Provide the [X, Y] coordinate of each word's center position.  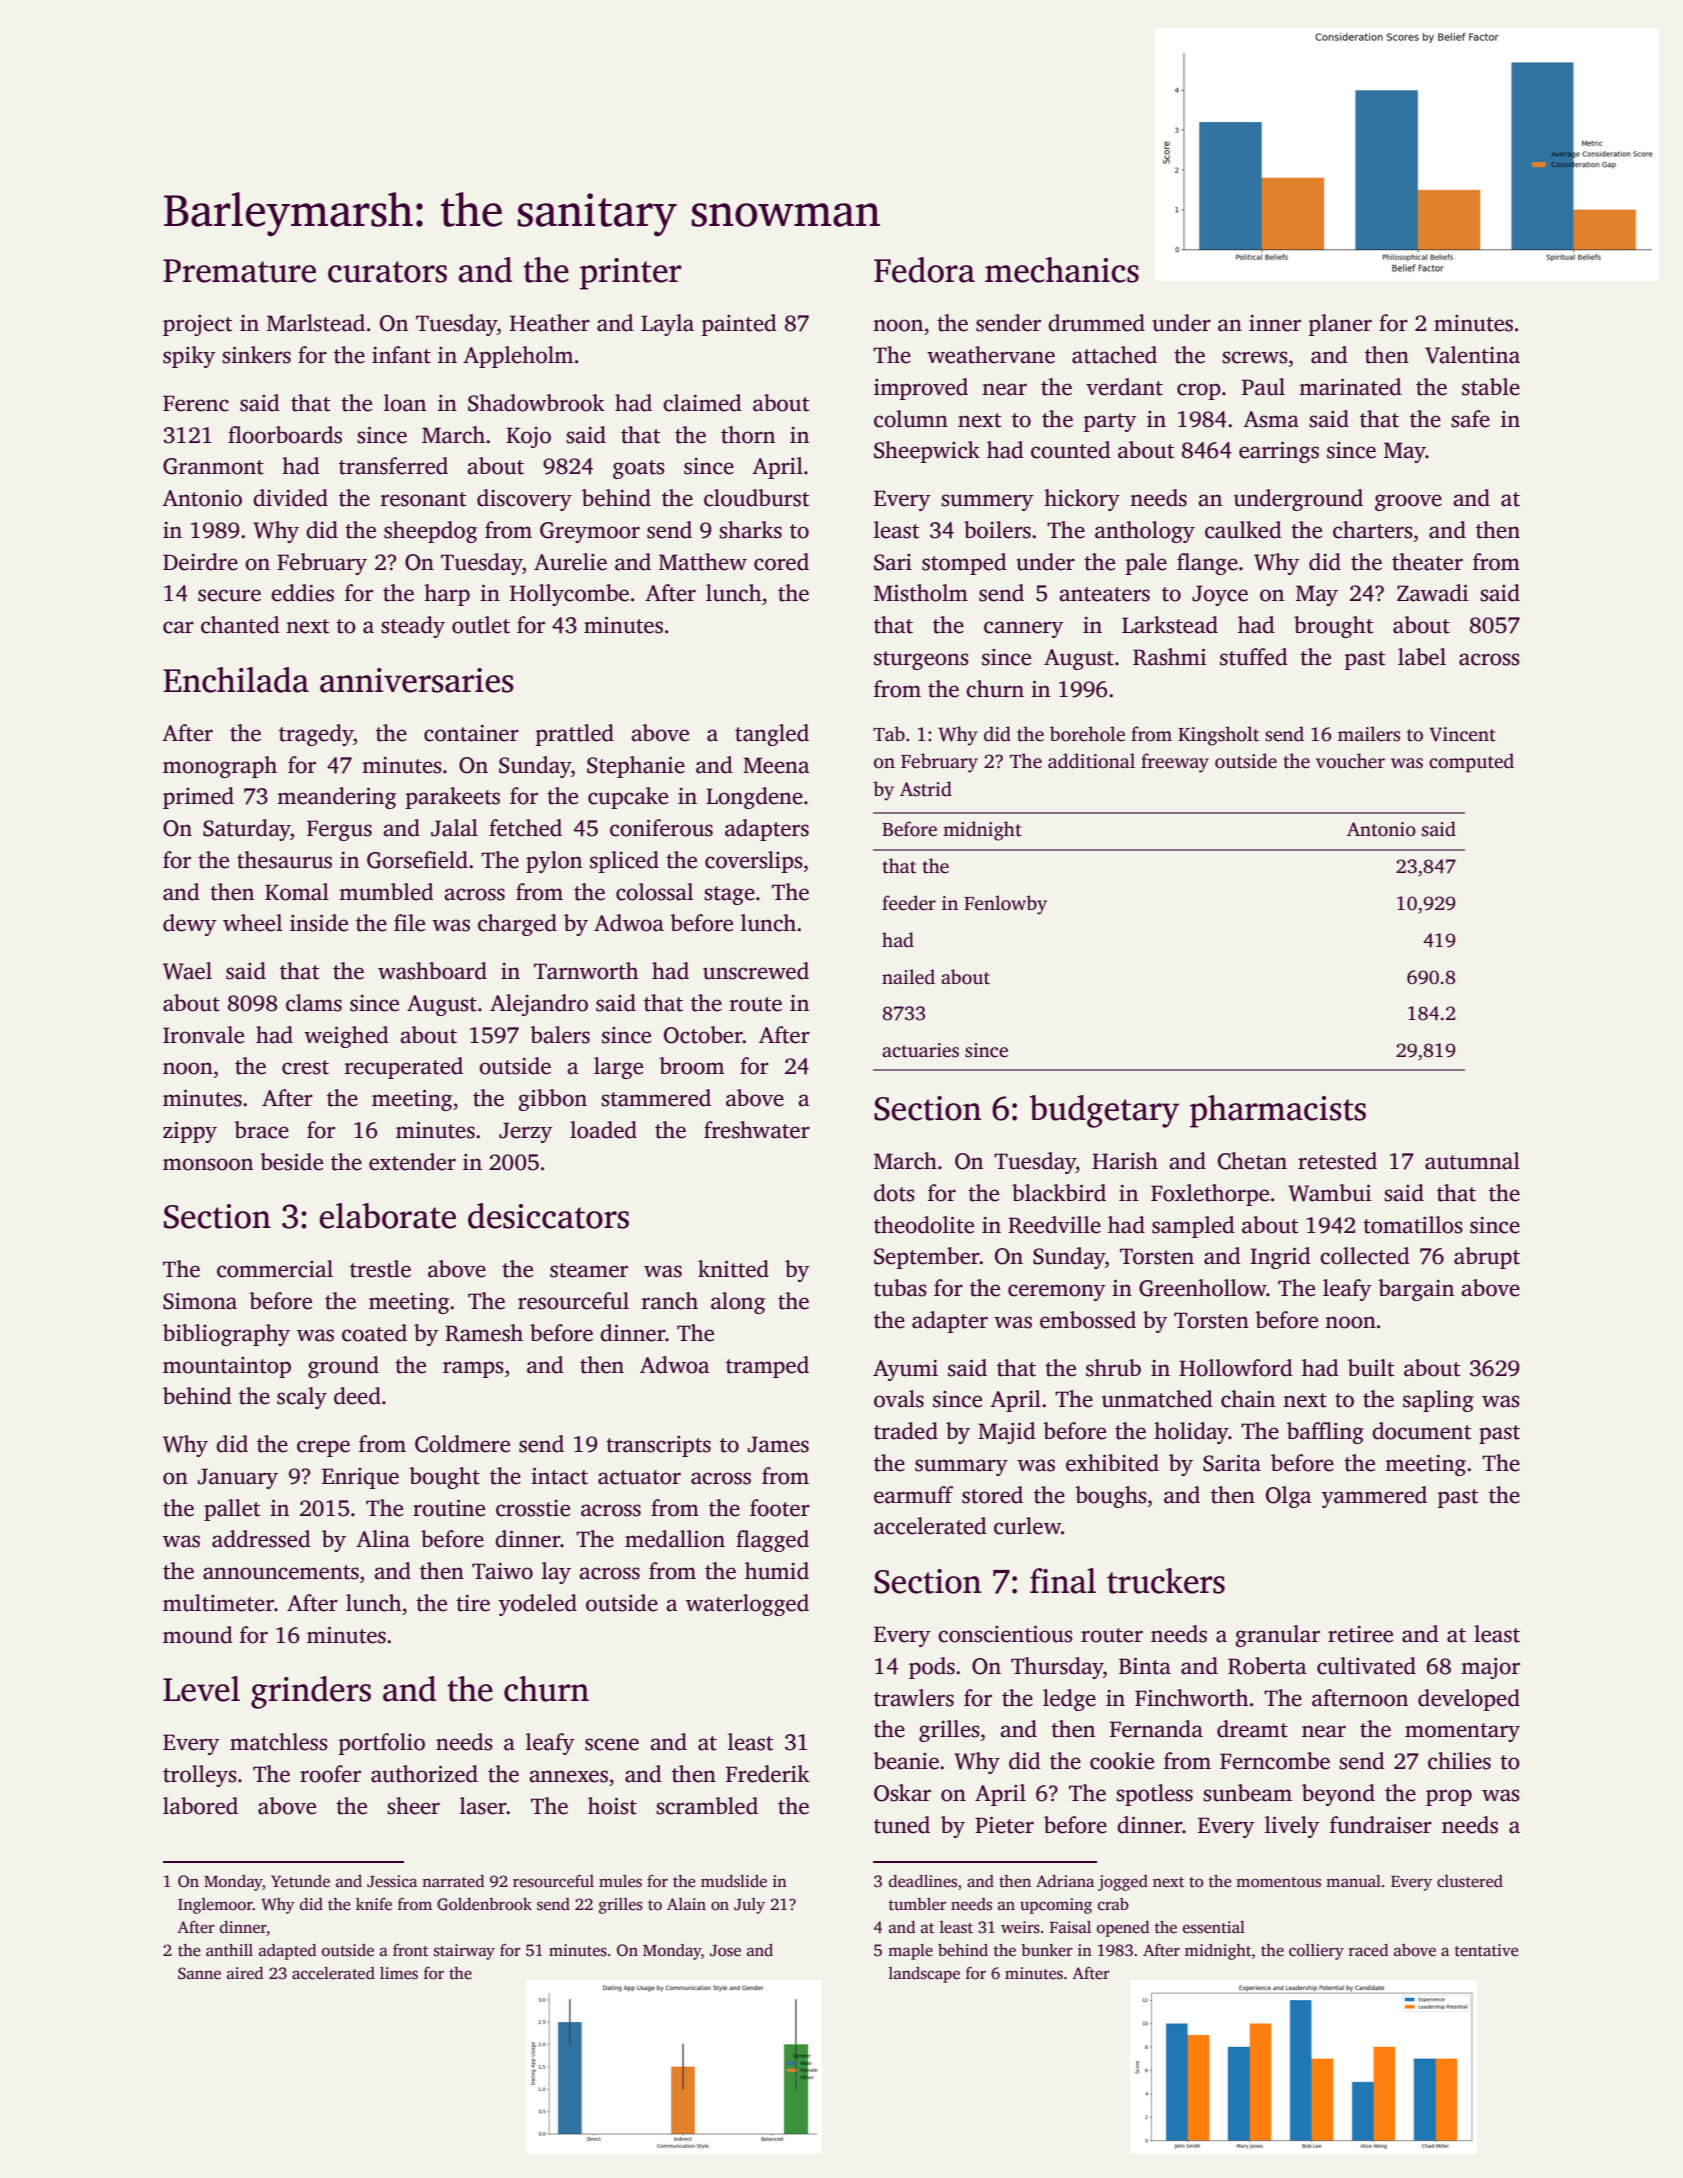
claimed [702, 403]
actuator [639, 1477]
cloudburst [756, 498]
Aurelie [570, 562]
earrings [1279, 452]
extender [412, 1162]
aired [245, 1973]
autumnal [1472, 1161]
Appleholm [518, 357]
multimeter [218, 1603]
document [1421, 1431]
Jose [725, 1951]
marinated [1350, 387]
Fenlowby [1005, 905]
